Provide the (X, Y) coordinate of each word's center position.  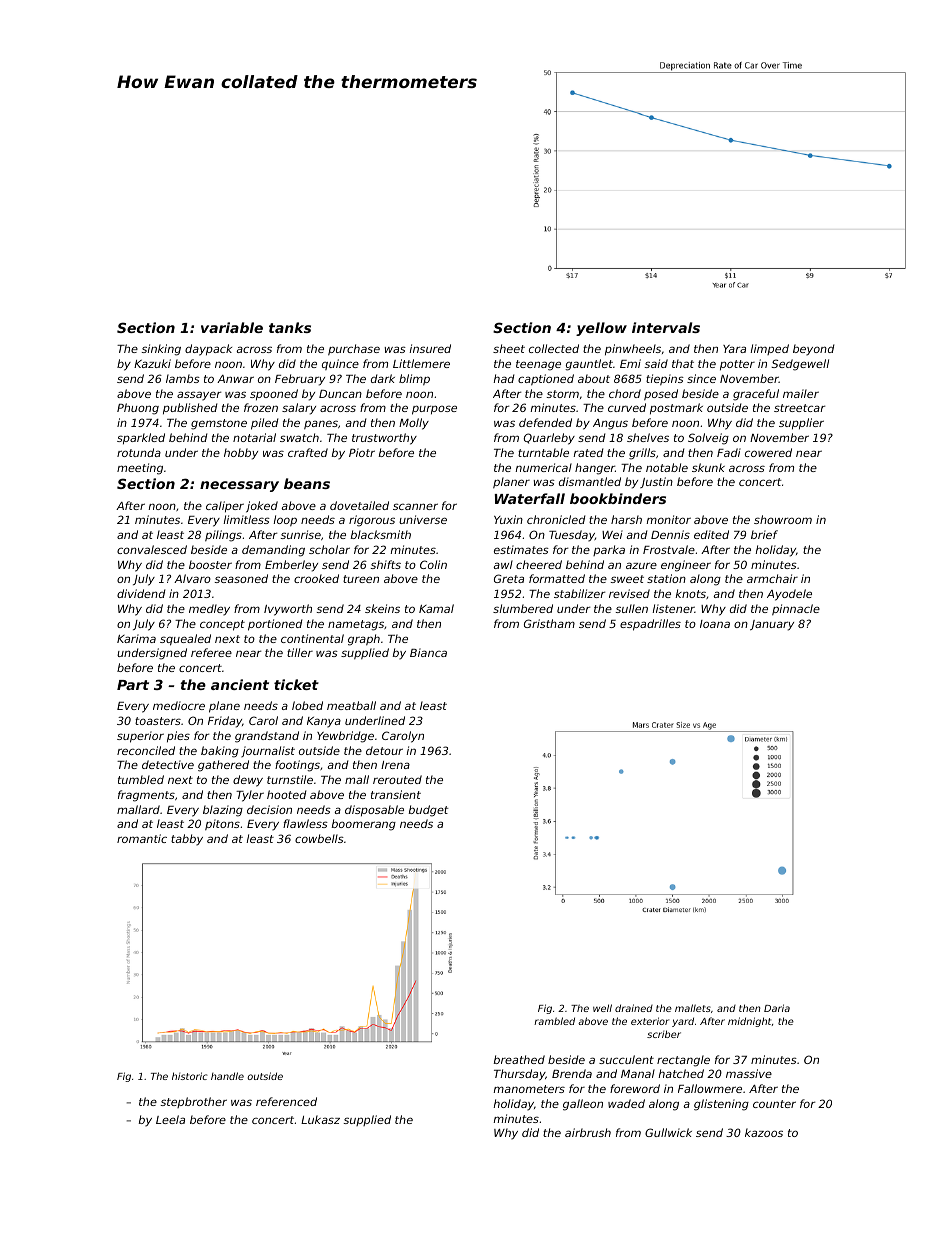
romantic (142, 838)
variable (232, 327)
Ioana (715, 624)
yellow (601, 329)
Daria (777, 1008)
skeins (382, 608)
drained (634, 1008)
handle (227, 1076)
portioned (275, 625)
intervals (666, 327)
